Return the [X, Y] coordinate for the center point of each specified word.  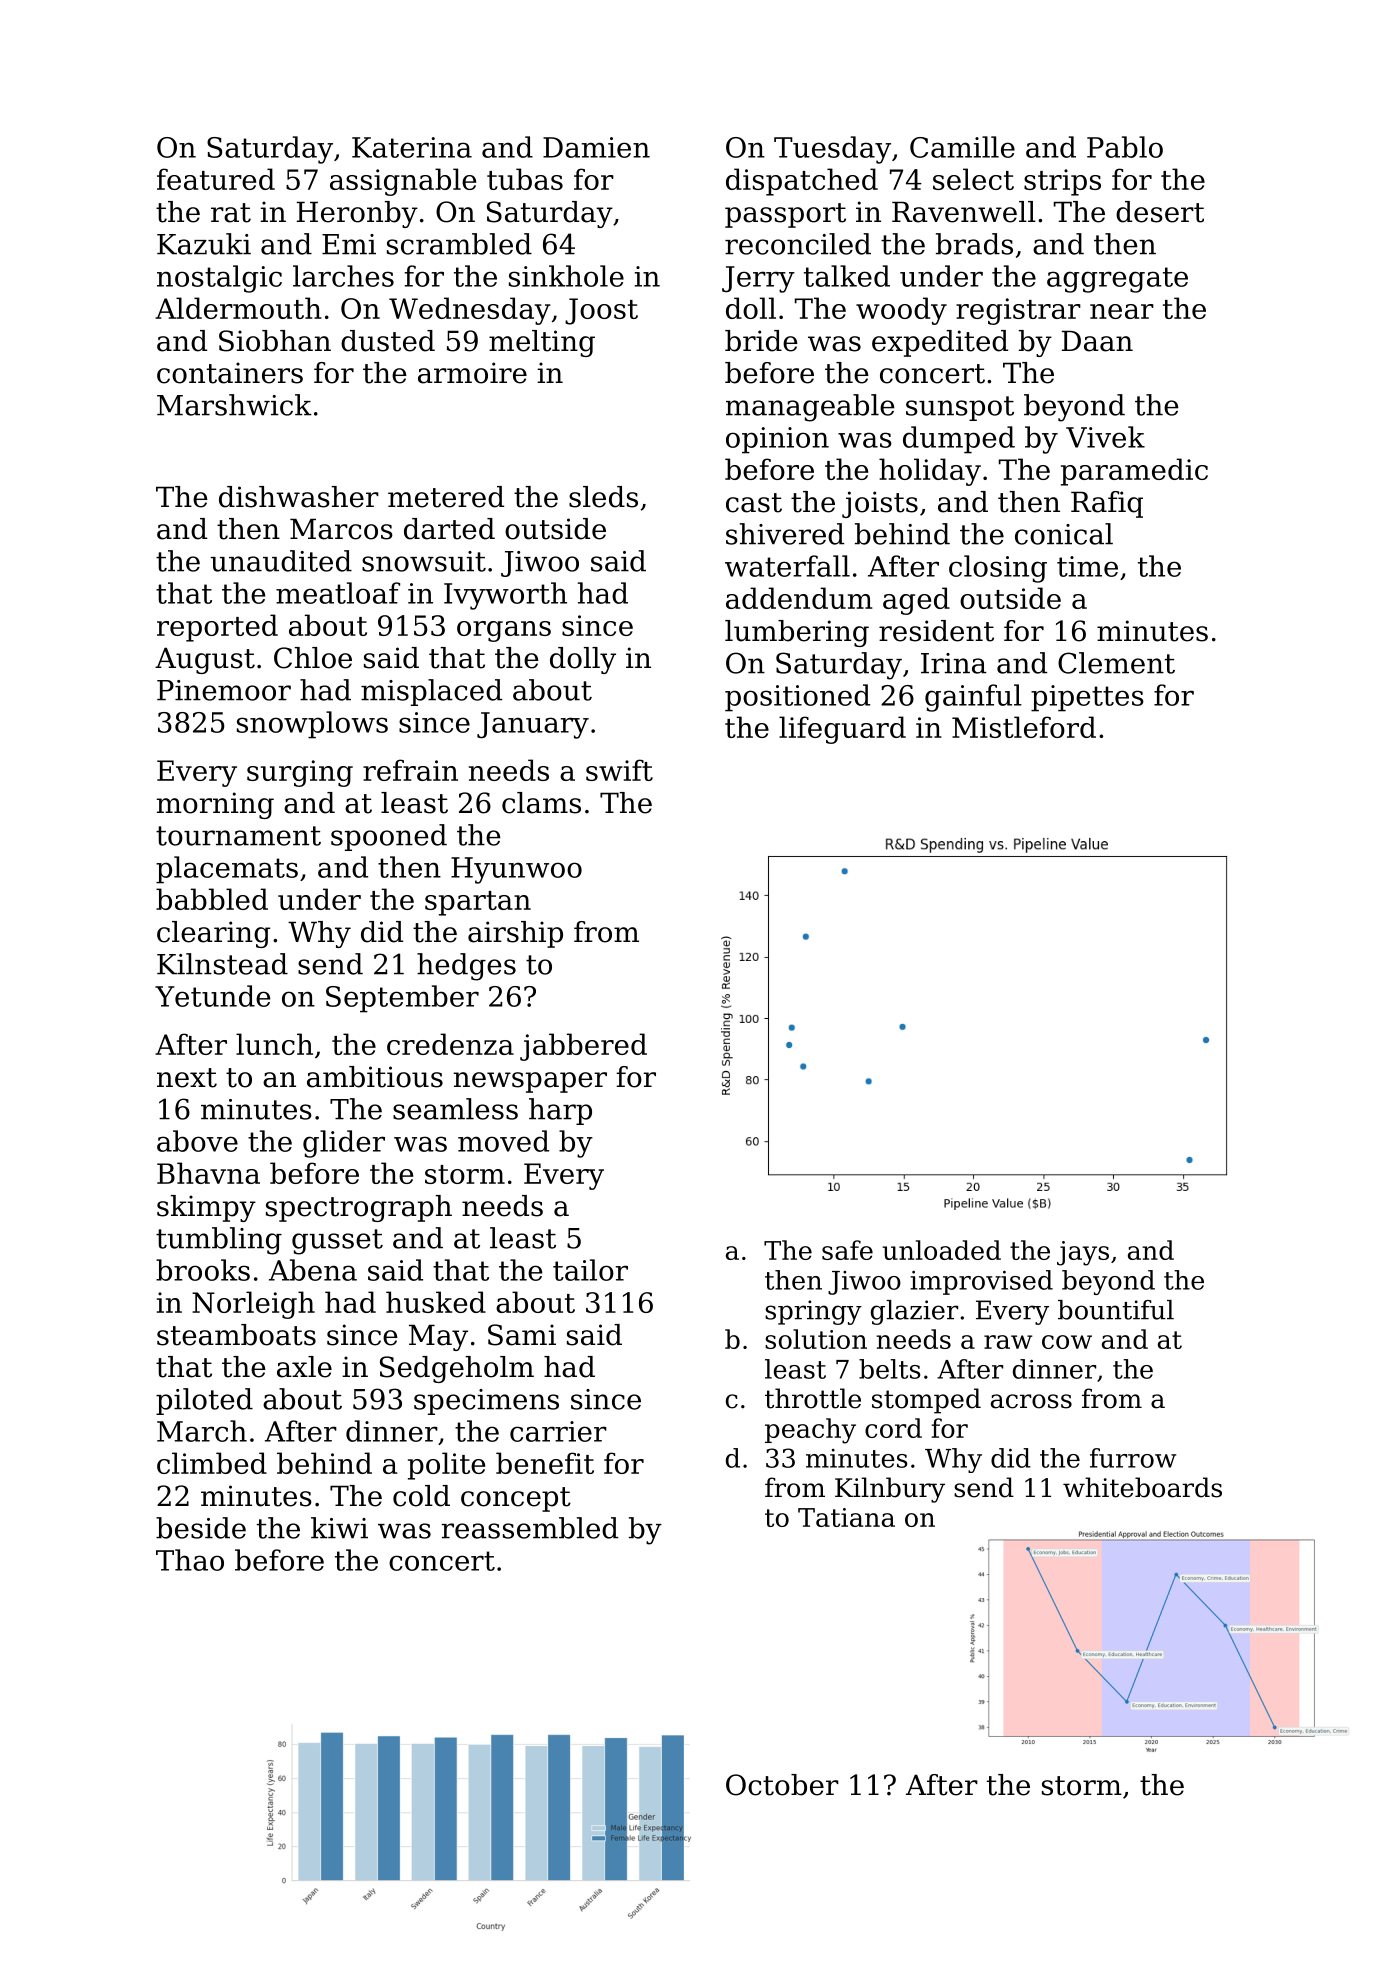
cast [754, 503]
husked [436, 1302]
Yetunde [212, 996]
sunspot [960, 408]
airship [515, 934]
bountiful [1116, 1310]
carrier [558, 1431]
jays [1083, 1253]
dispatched [802, 182]
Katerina [412, 147]
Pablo [1125, 147]
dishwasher [299, 497]
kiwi [339, 1528]
